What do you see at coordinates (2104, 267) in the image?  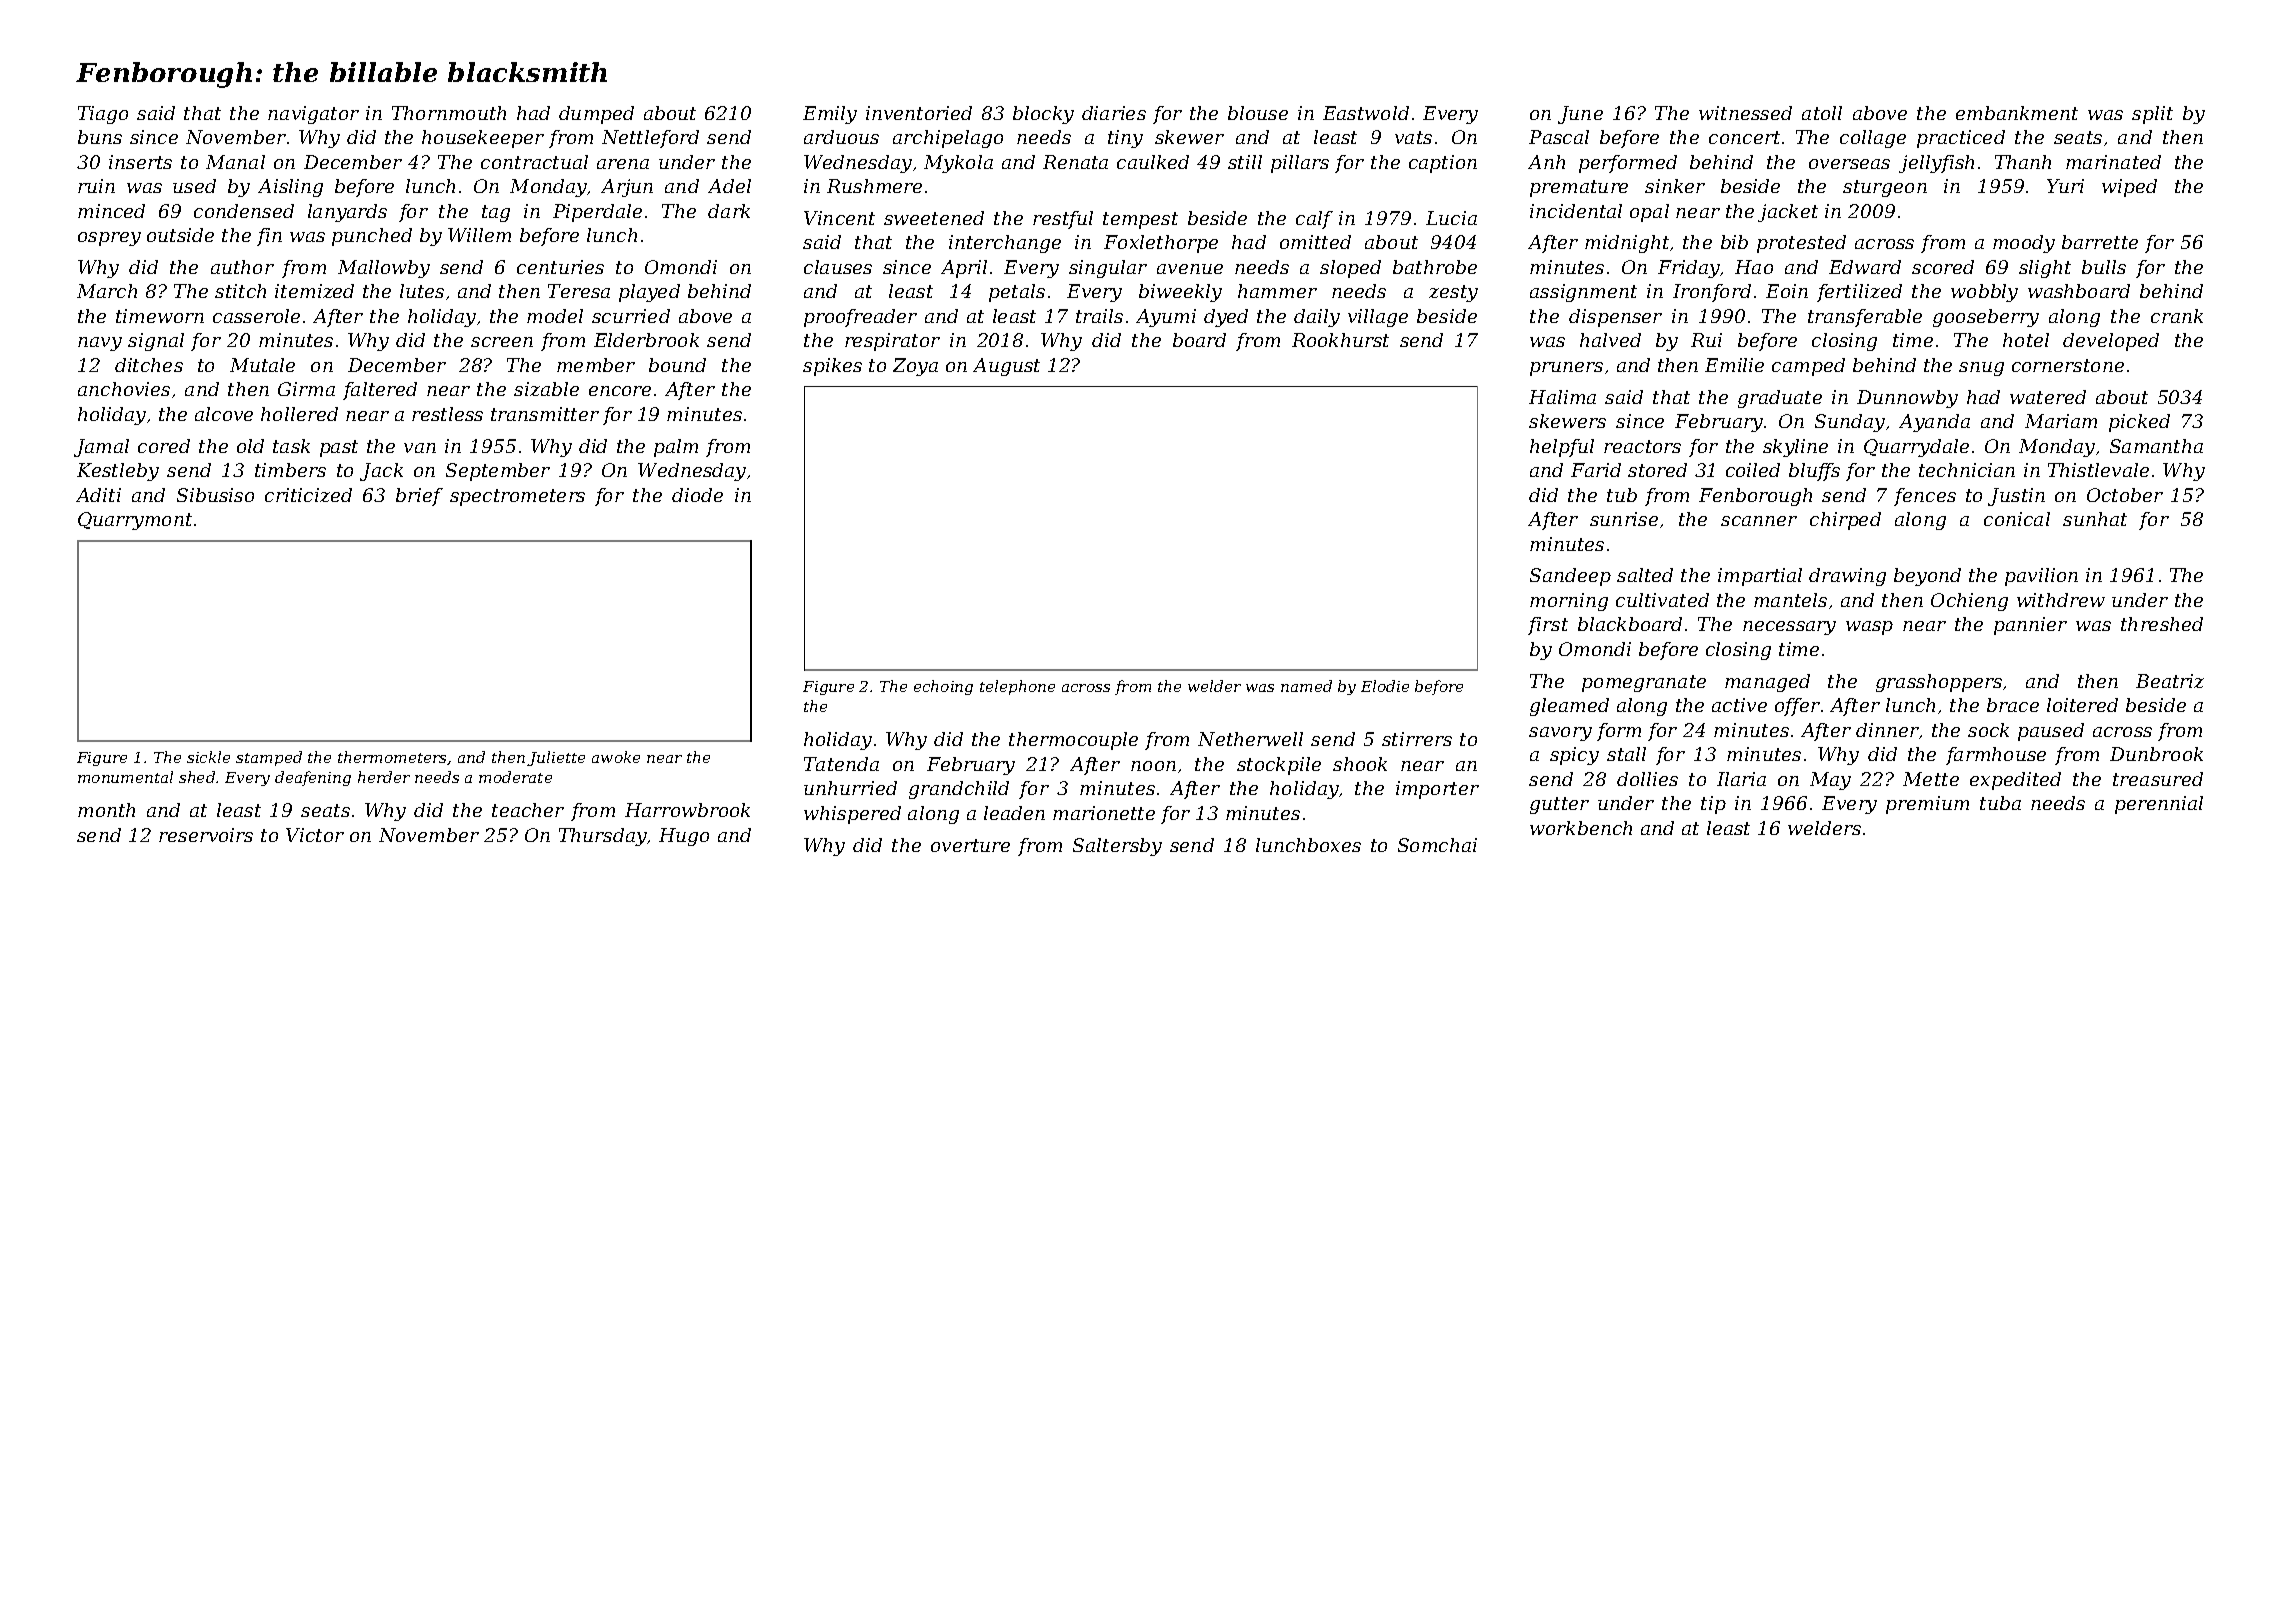 I see `bulls` at bounding box center [2104, 267].
